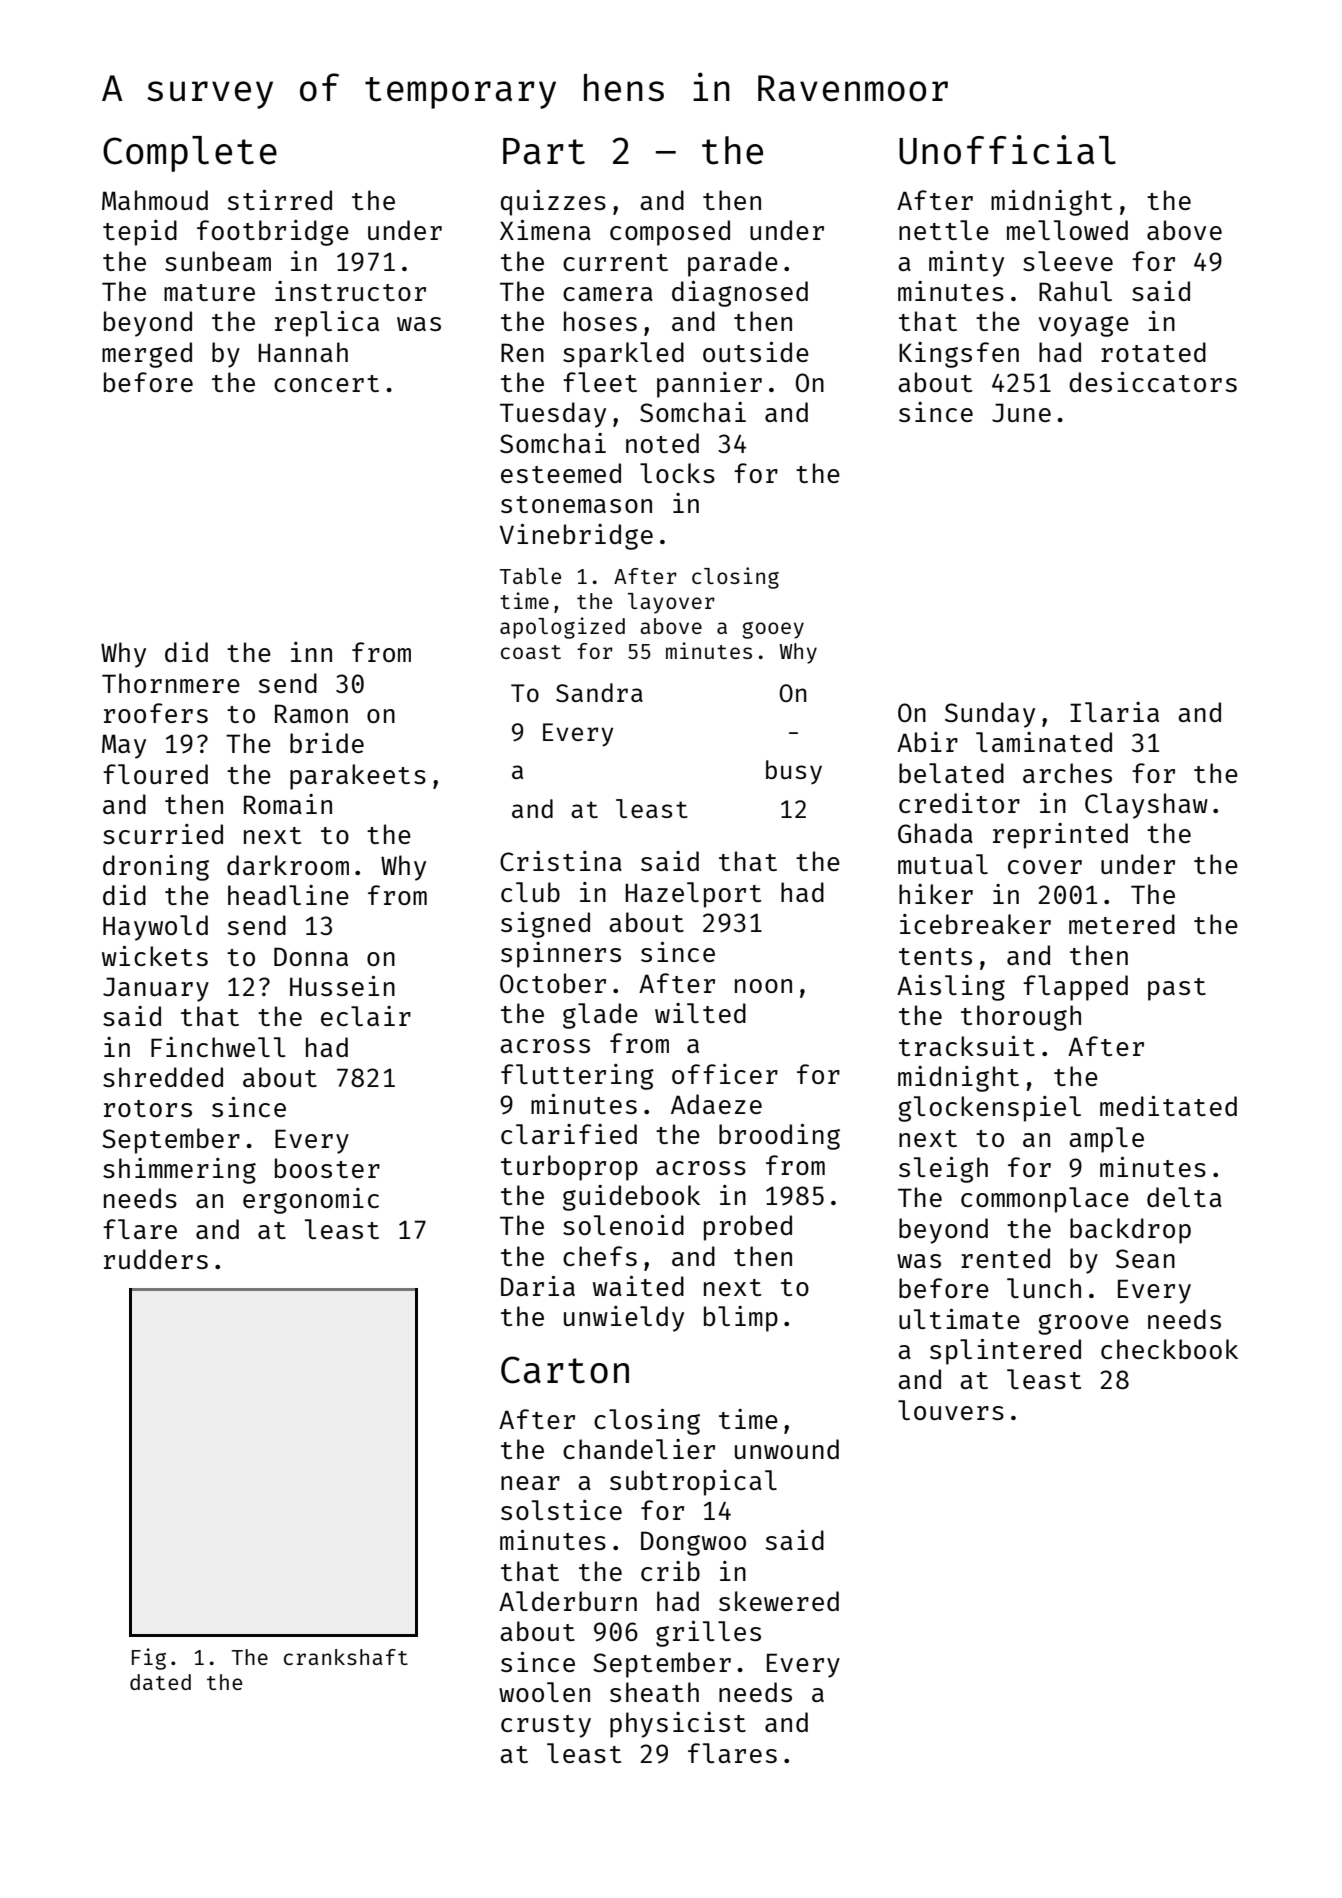  Describe the element at coordinates (346, 1657) in the screenshot. I see `crankshaft` at that location.
